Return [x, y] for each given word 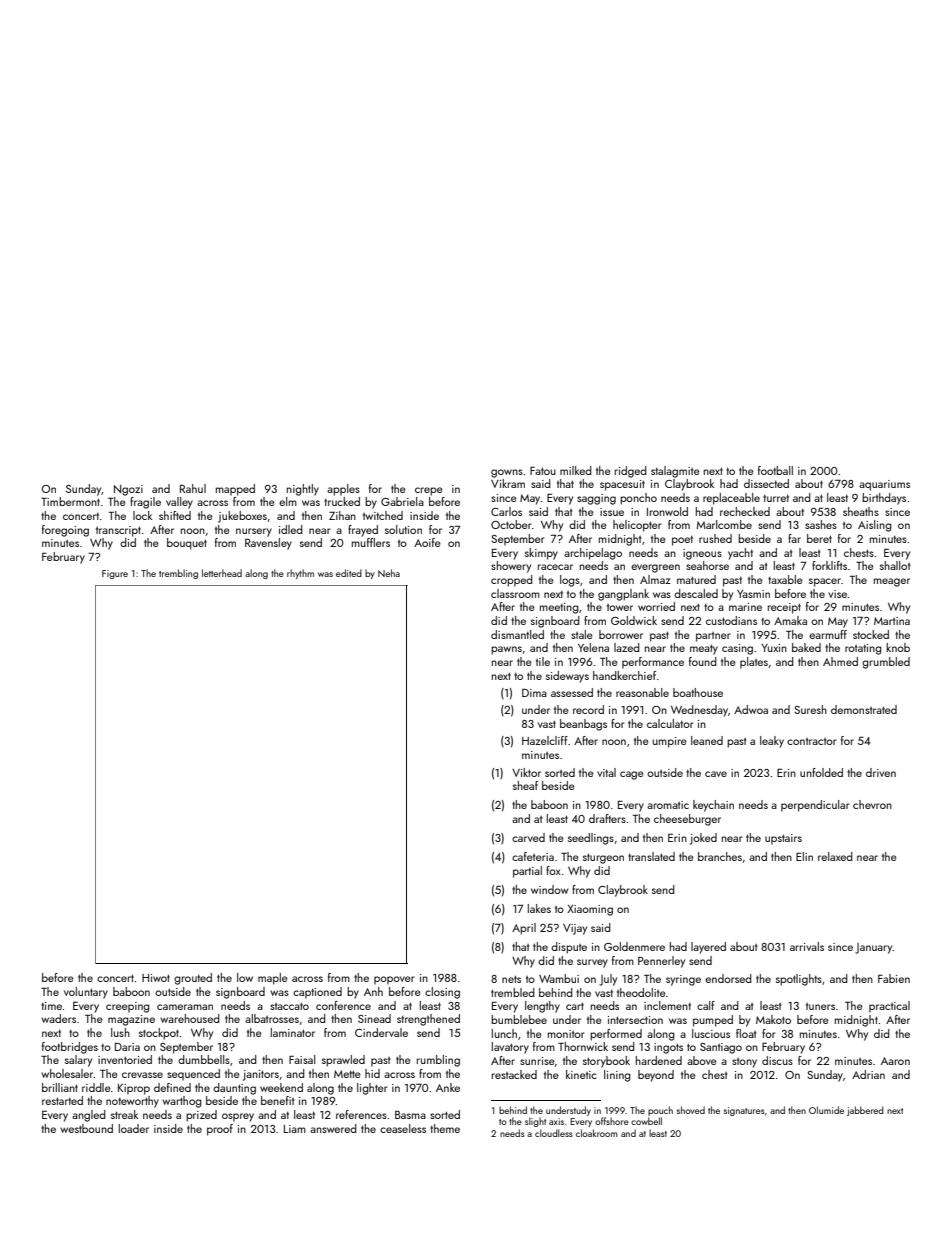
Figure [115, 574]
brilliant [60, 1087]
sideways [567, 677]
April [524, 929]
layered [708, 948]
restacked [514, 1074]
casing [737, 649]
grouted [193, 979]
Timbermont [70, 501]
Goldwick [634, 620]
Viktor [526, 772]
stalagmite [675, 472]
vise [837, 594]
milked [576, 470]
